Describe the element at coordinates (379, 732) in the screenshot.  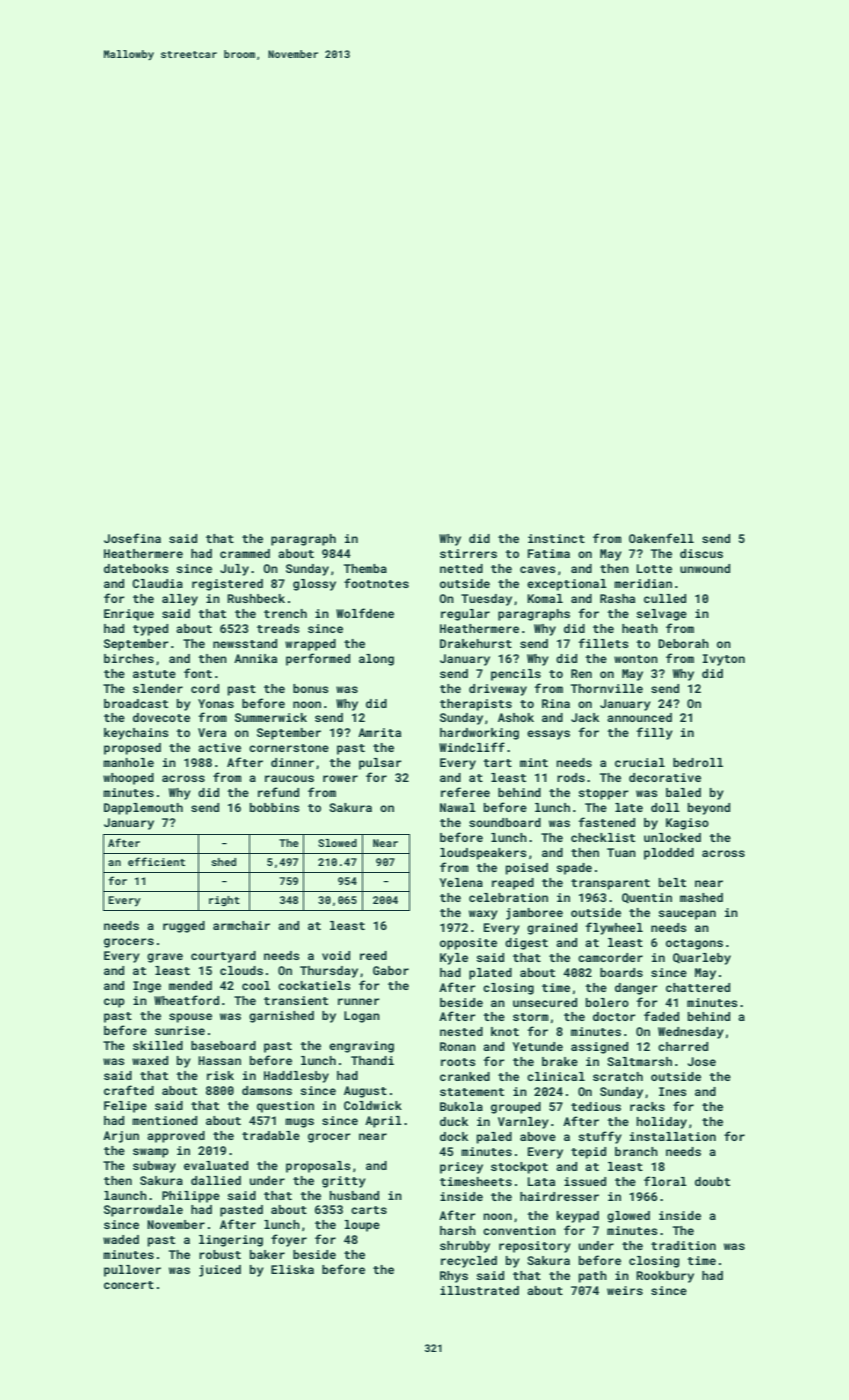
I see `Amrita` at that location.
